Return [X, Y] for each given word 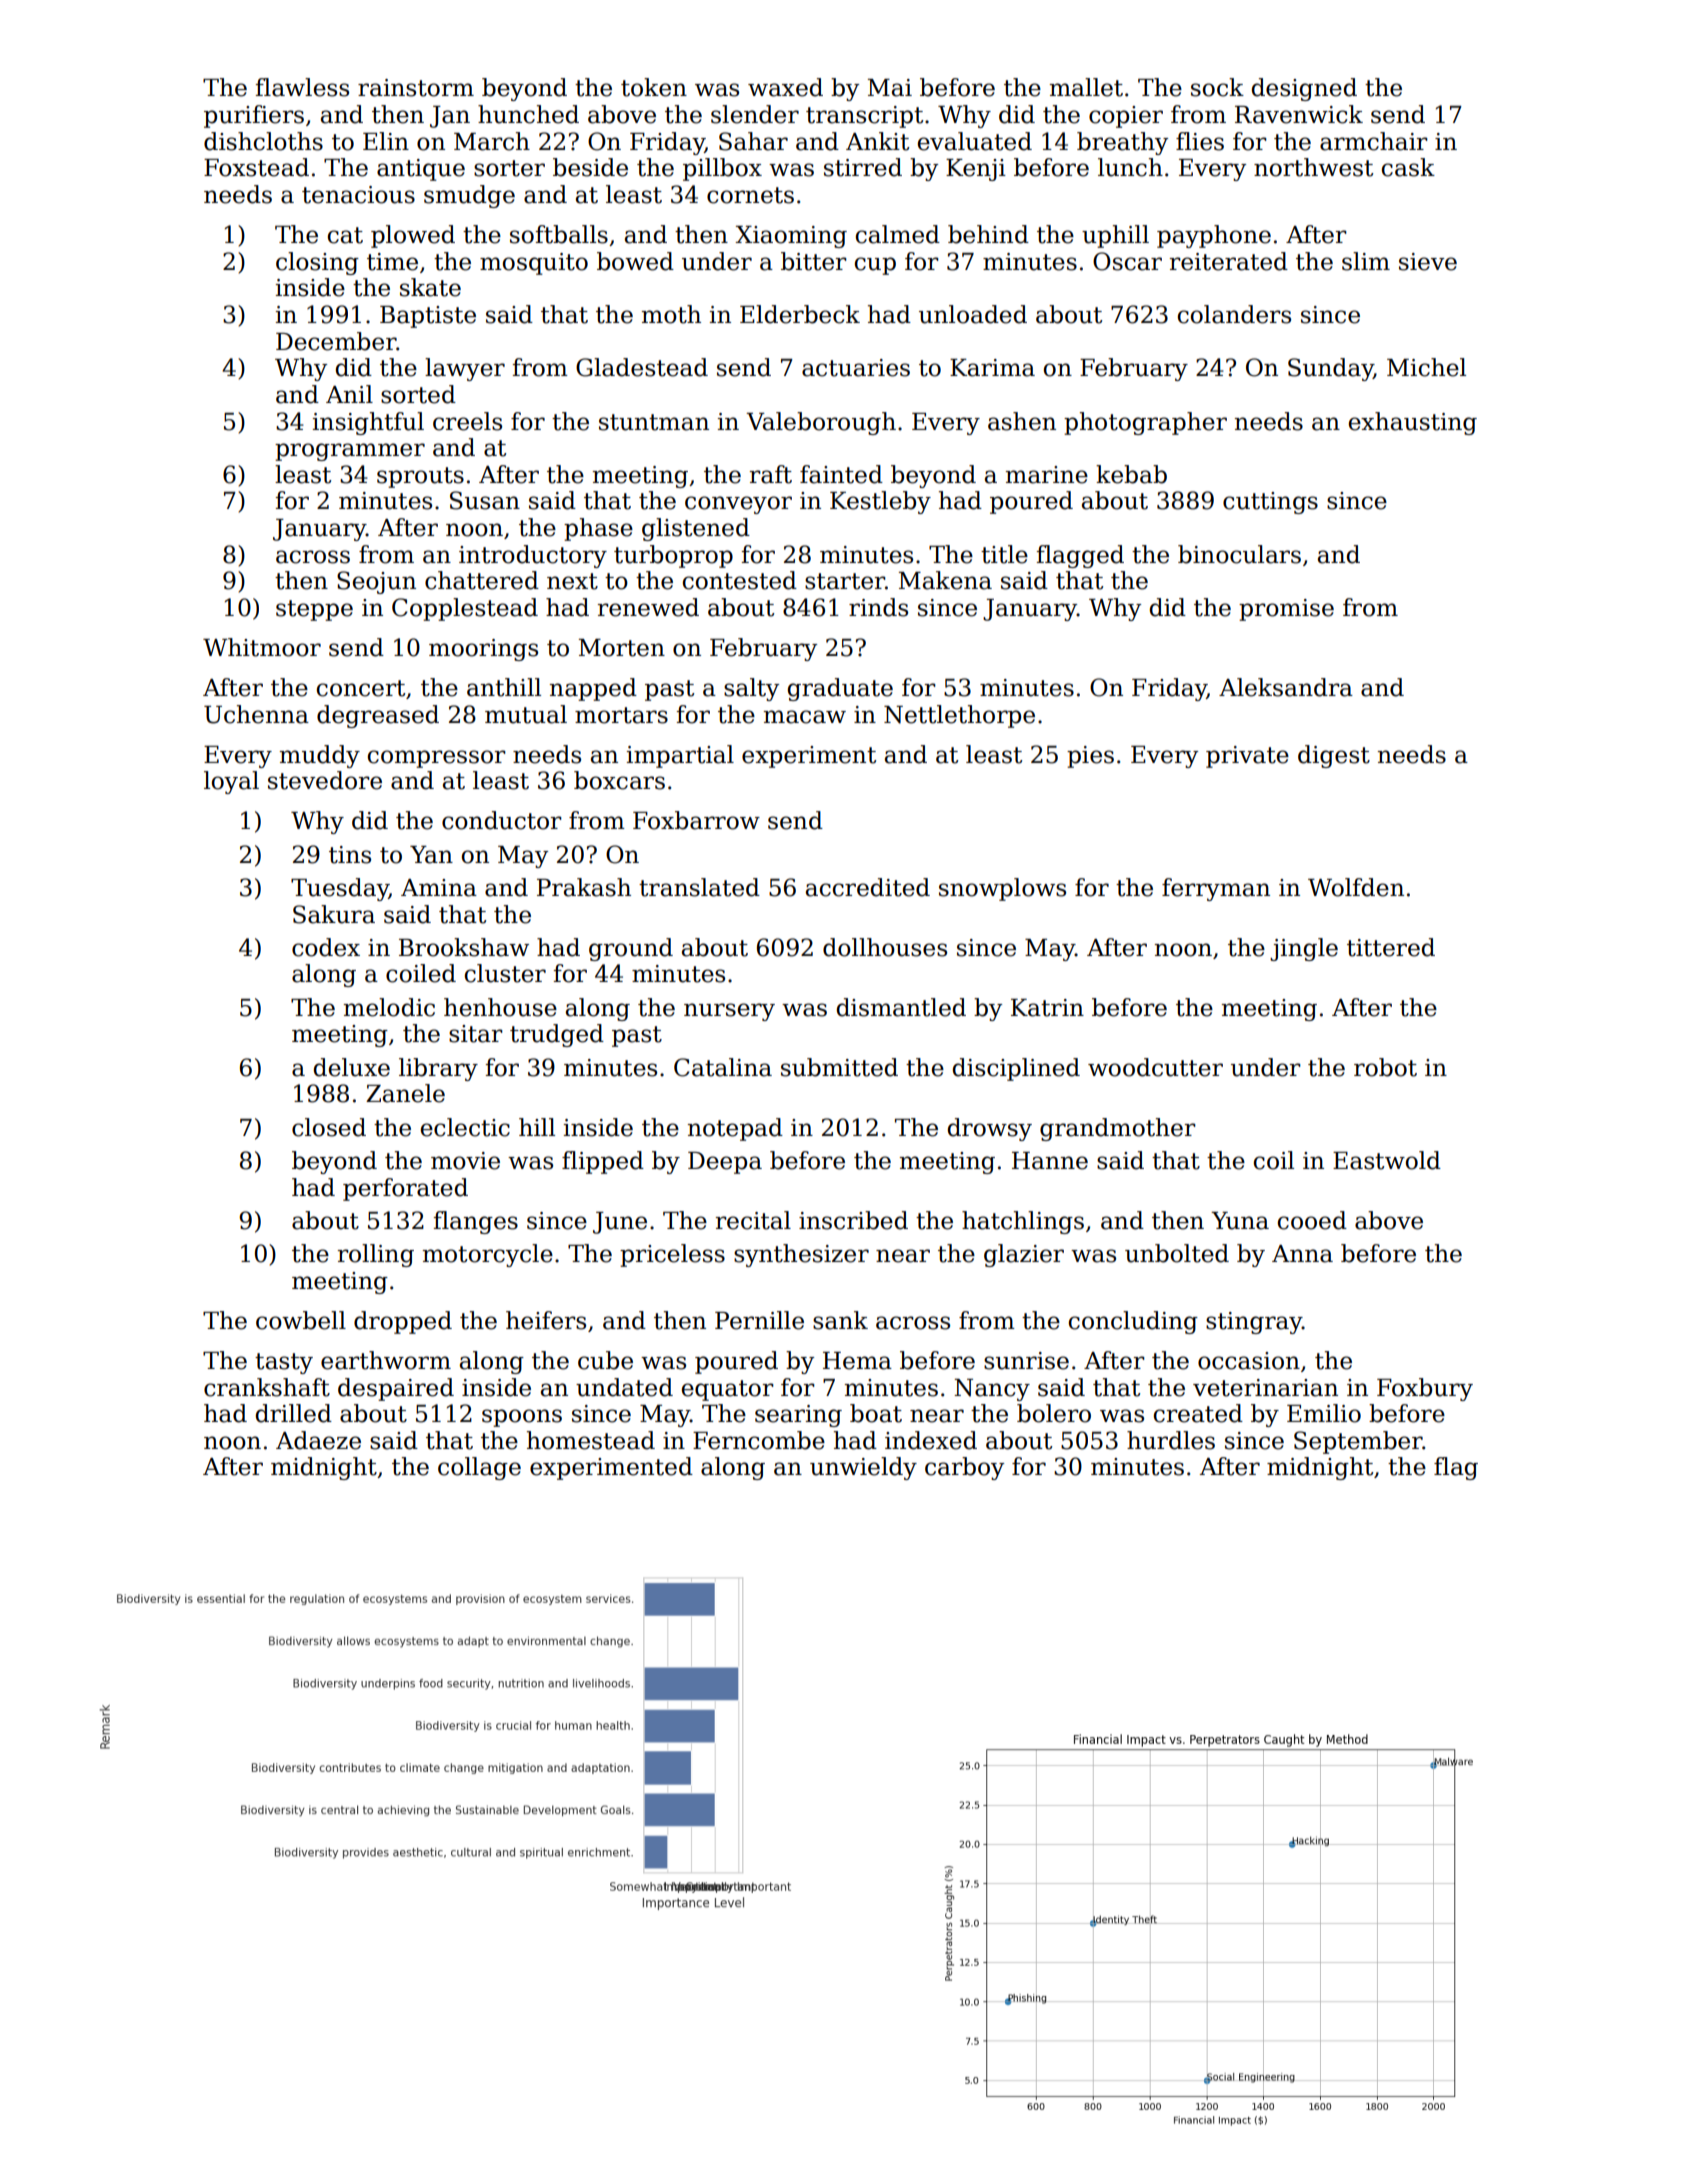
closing [317, 263]
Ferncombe [759, 1440]
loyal [231, 782]
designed [1304, 89]
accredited [868, 887]
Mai [890, 88]
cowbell [301, 1320]
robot [1385, 1067]
